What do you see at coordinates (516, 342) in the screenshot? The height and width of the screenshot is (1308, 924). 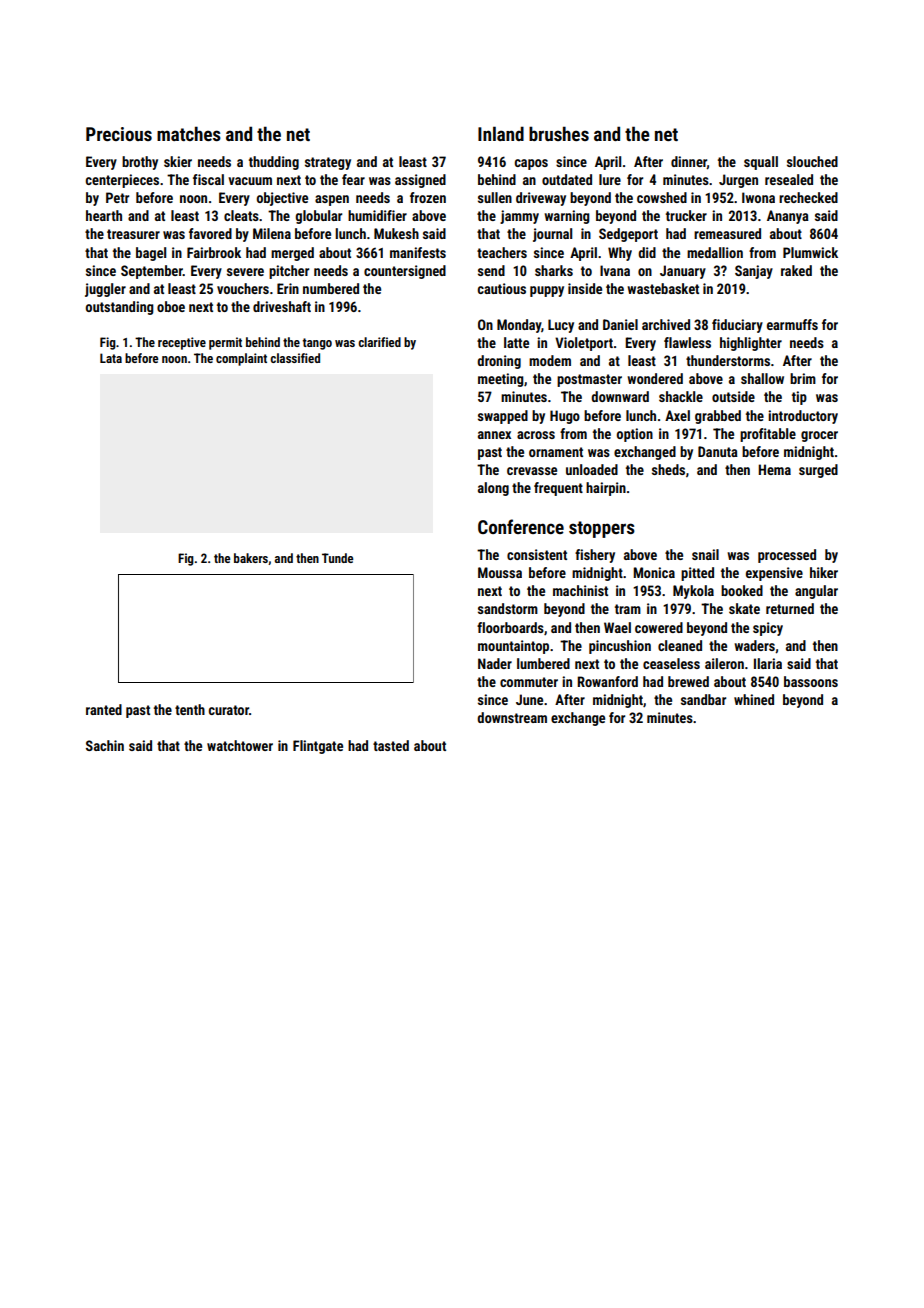 I see `latte` at bounding box center [516, 342].
